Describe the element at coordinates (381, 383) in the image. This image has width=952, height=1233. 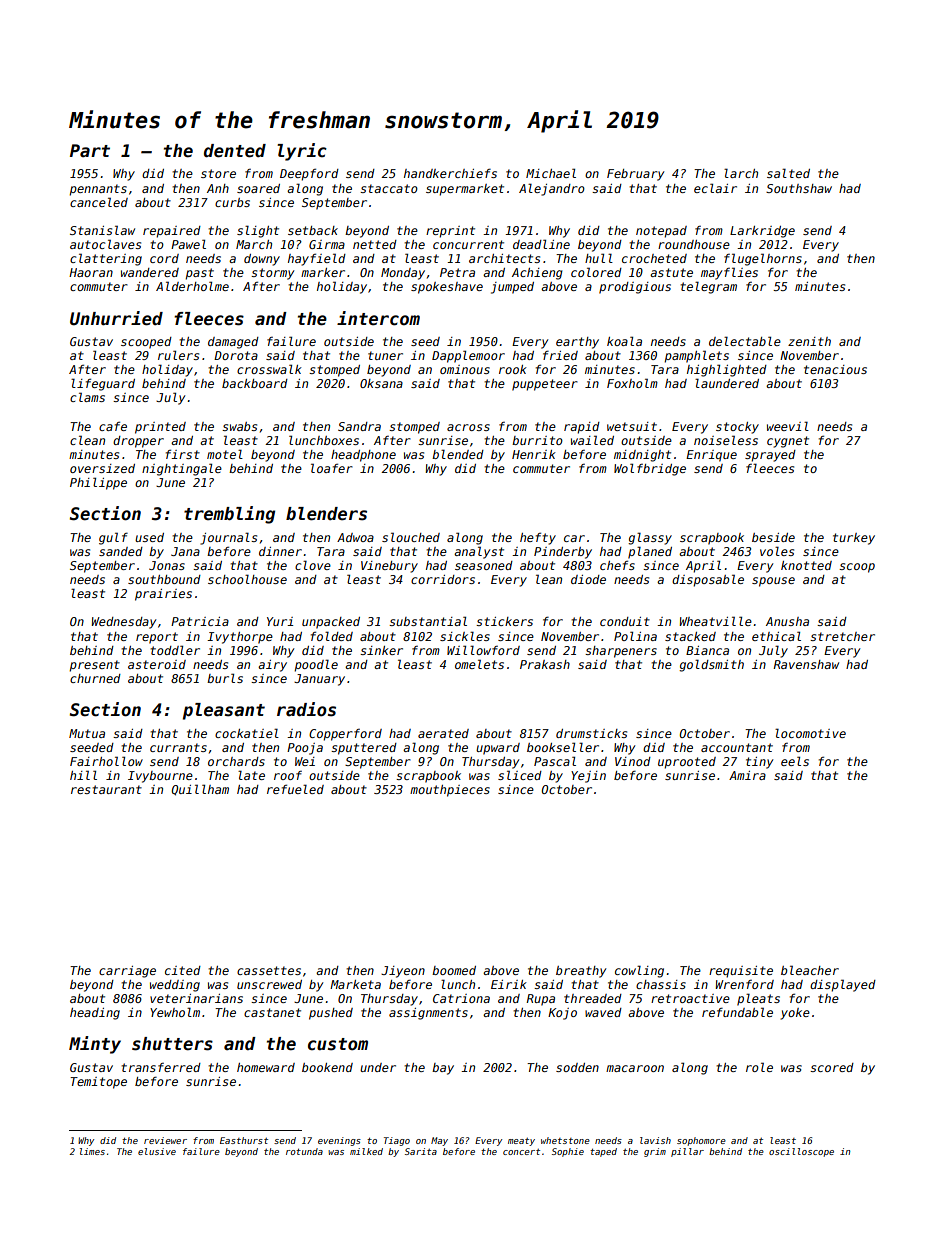
I see `Oksana` at that location.
